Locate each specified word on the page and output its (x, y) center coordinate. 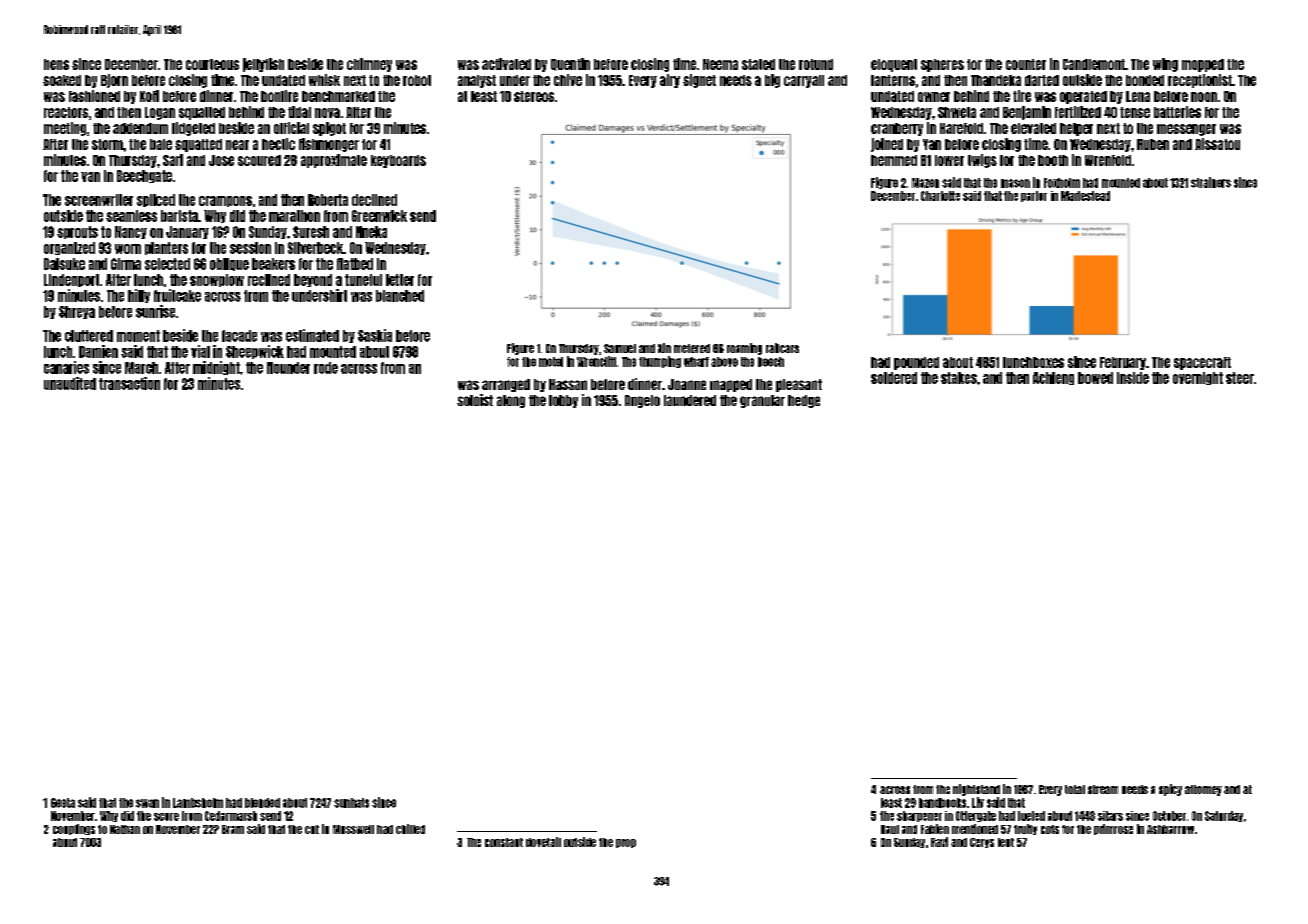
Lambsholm (198, 803)
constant (504, 842)
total (1075, 789)
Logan (160, 113)
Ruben (1153, 144)
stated (758, 64)
